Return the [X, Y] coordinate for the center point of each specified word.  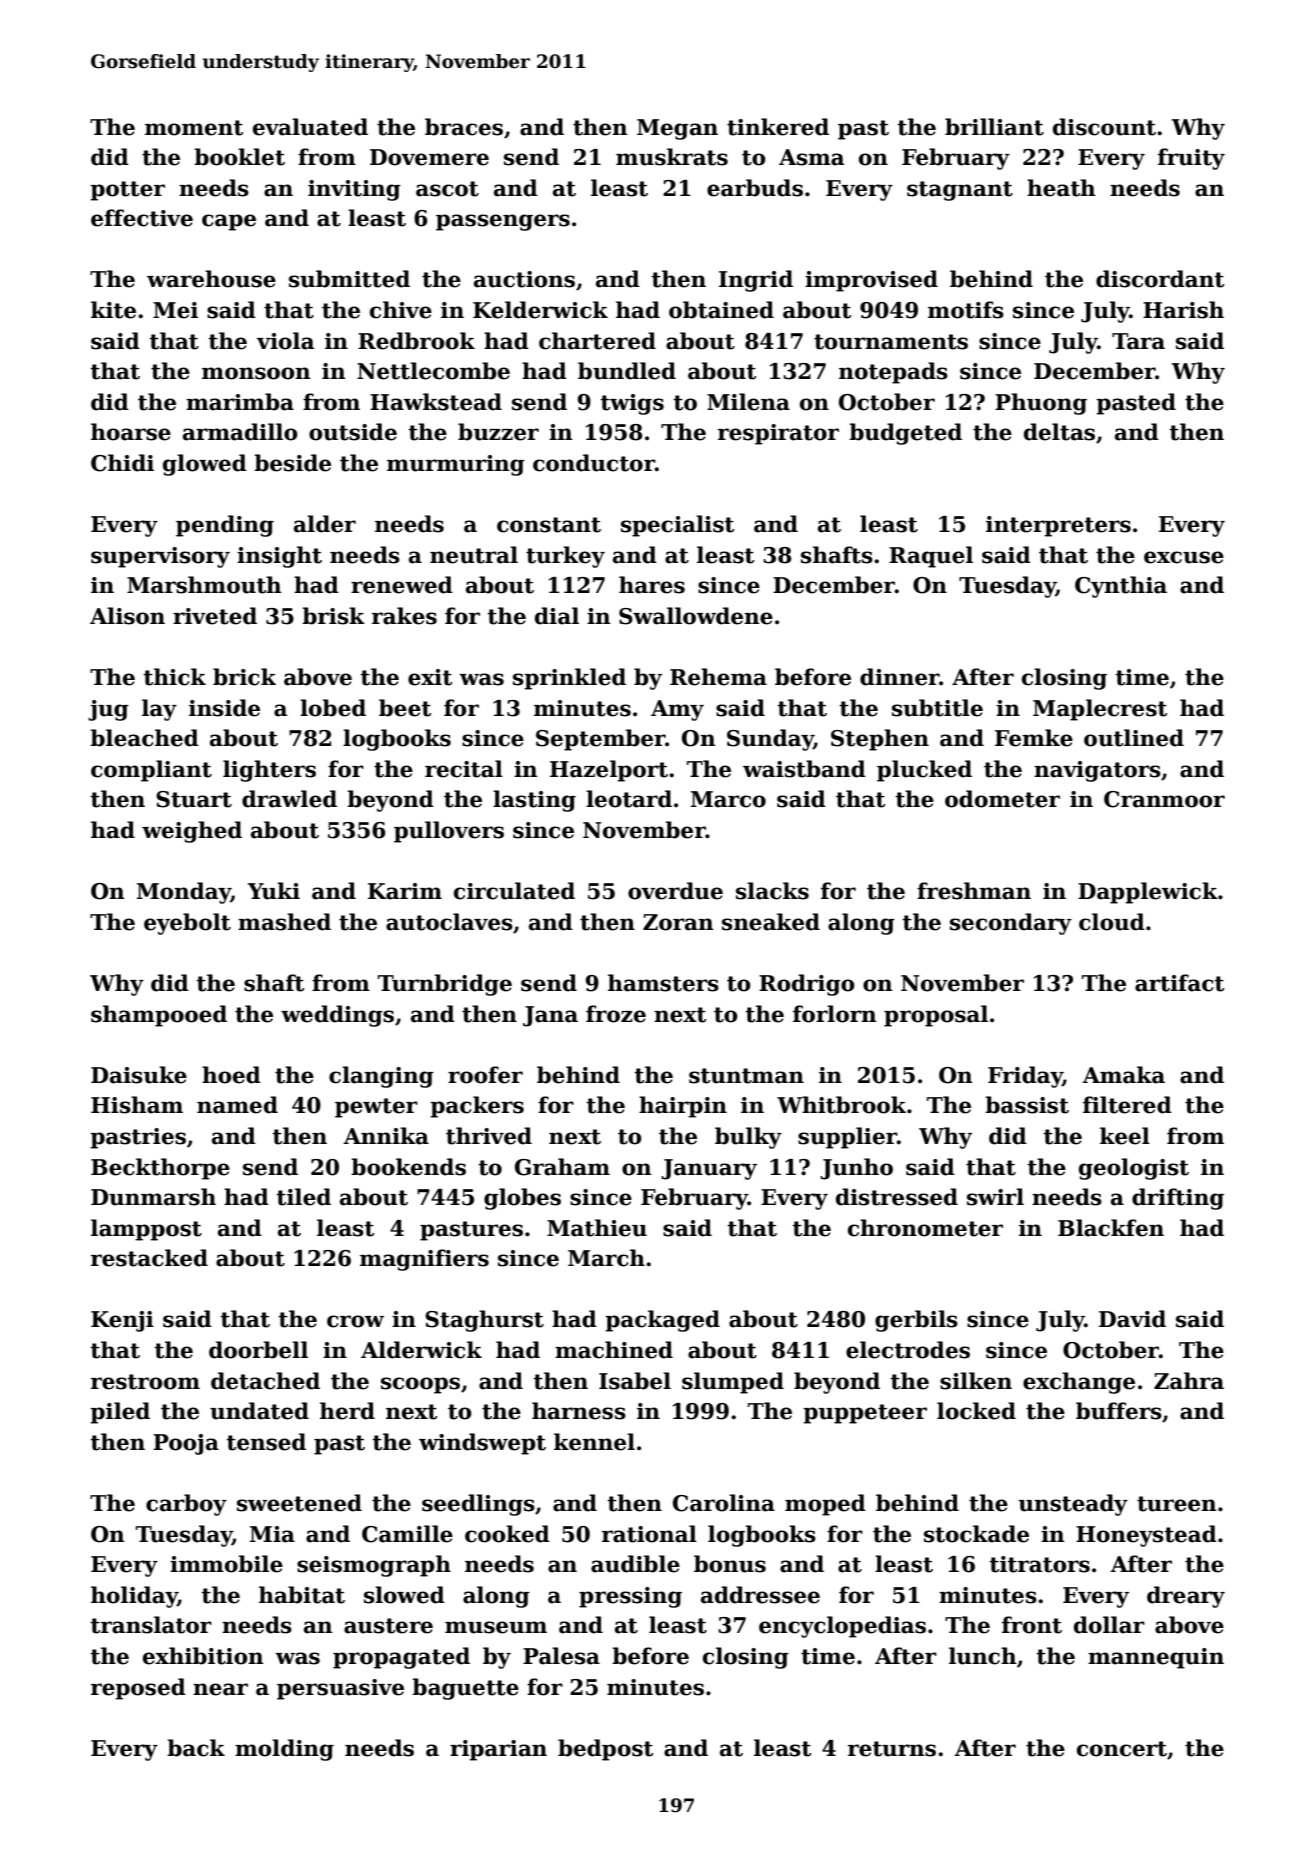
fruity [1191, 159]
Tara [1138, 341]
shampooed [159, 1016]
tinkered [778, 127]
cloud [1112, 922]
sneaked [771, 922]
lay [159, 710]
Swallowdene [696, 616]
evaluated [310, 127]
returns [892, 1749]
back [196, 1748]
